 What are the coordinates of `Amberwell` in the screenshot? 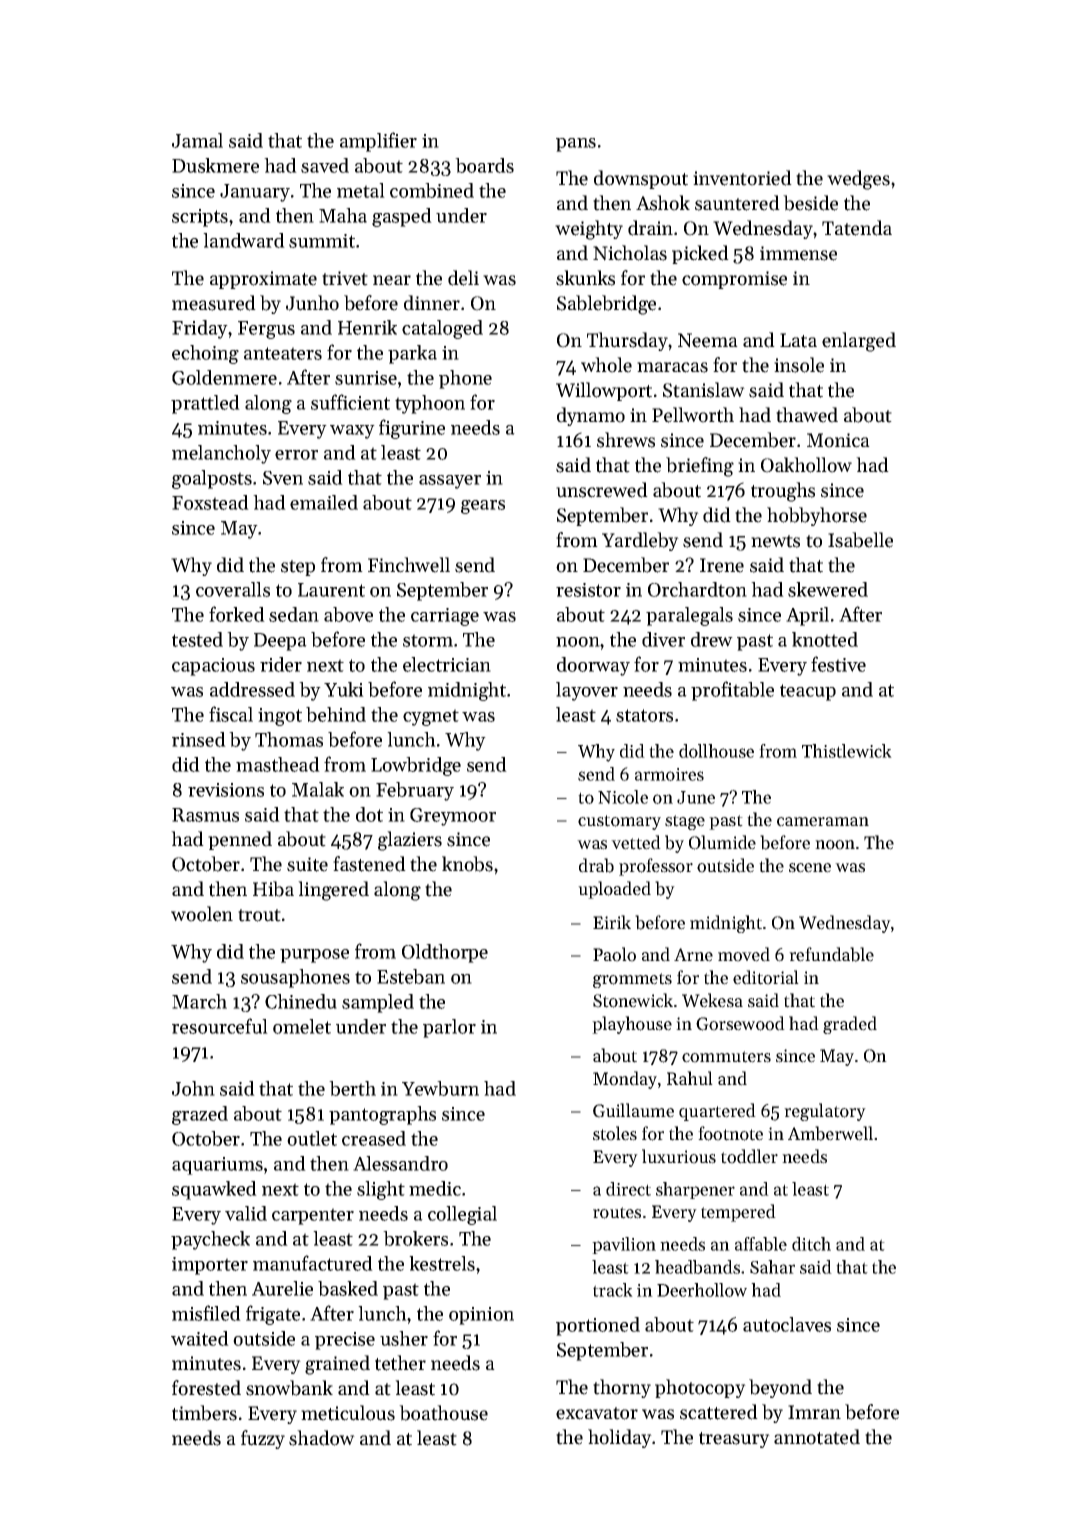 It's located at (830, 1133).
